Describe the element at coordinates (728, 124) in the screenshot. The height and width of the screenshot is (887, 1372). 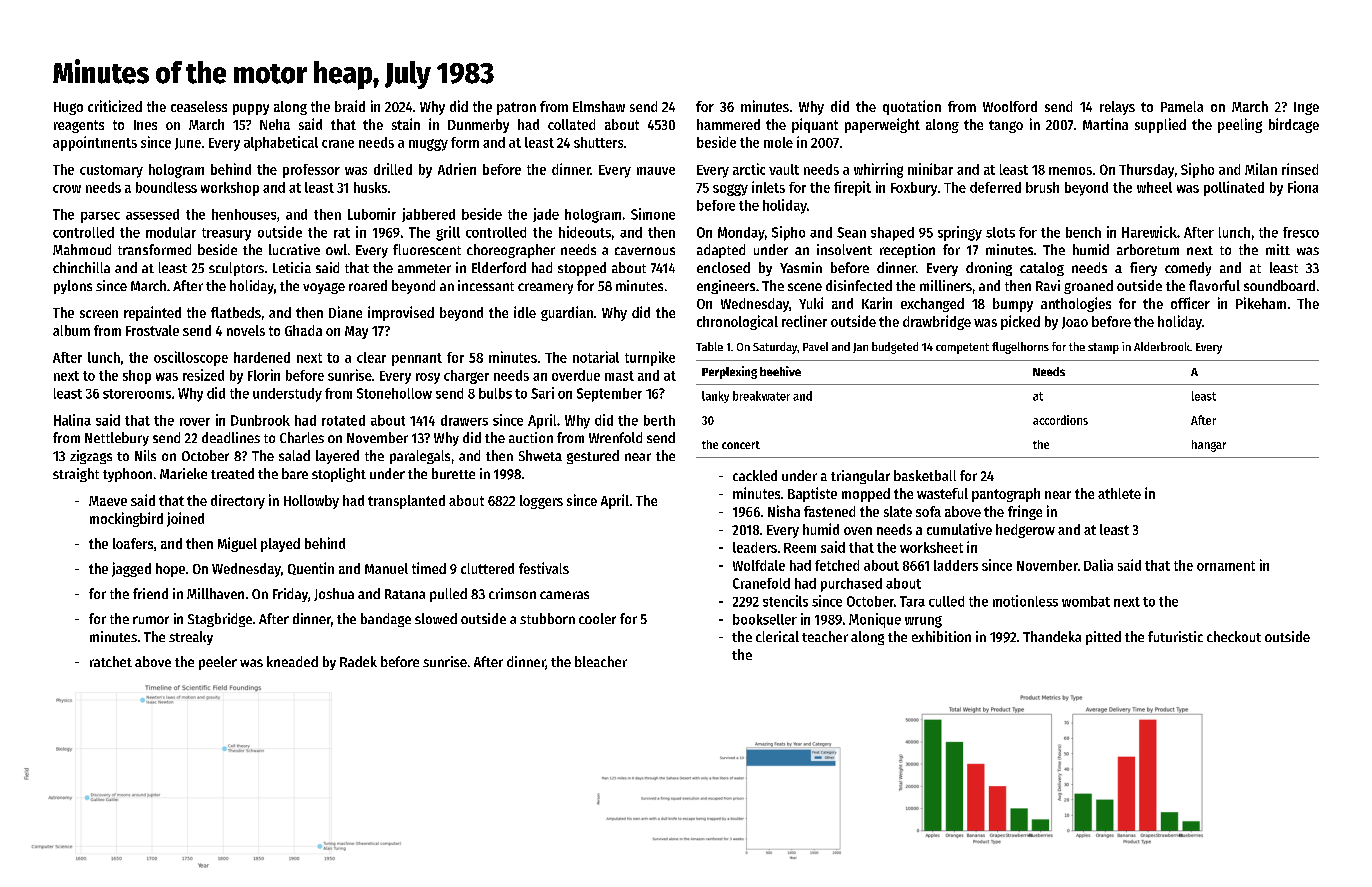
I see `hammered` at that location.
